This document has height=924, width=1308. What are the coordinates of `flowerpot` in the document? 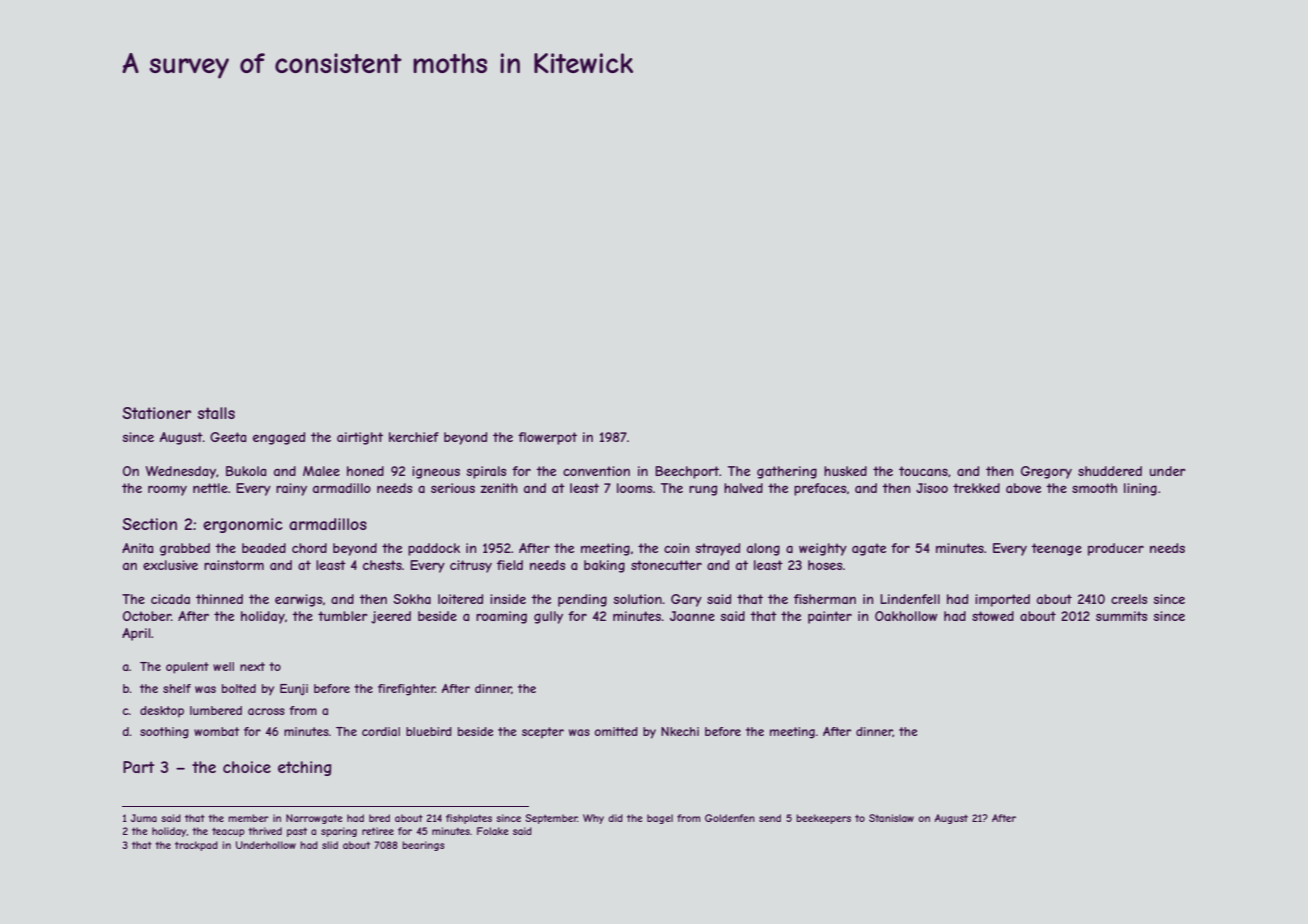 It's located at (547, 438).
